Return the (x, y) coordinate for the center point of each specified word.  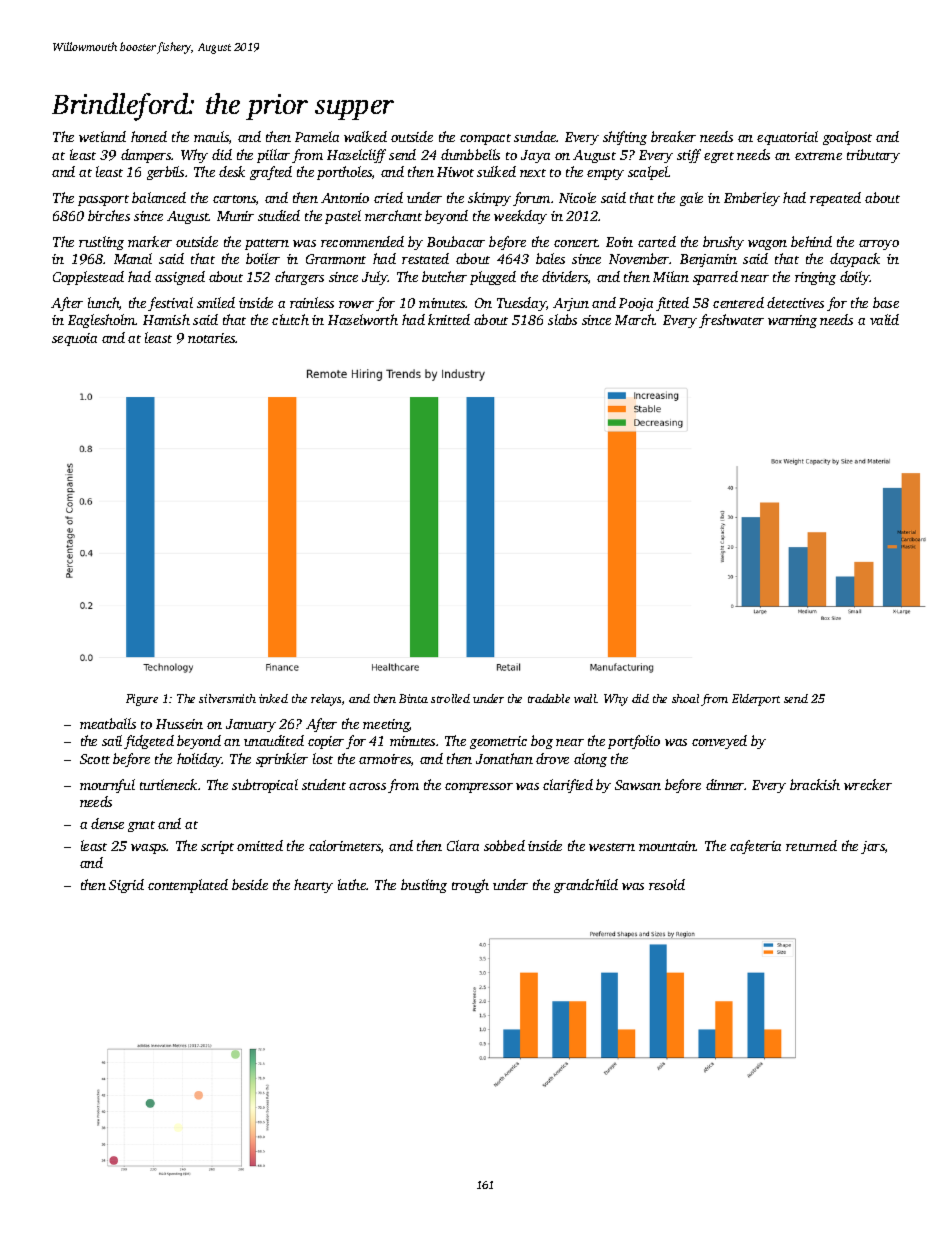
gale (691, 199)
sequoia (74, 339)
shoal (685, 698)
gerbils (165, 173)
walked (365, 136)
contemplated (188, 886)
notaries (212, 338)
